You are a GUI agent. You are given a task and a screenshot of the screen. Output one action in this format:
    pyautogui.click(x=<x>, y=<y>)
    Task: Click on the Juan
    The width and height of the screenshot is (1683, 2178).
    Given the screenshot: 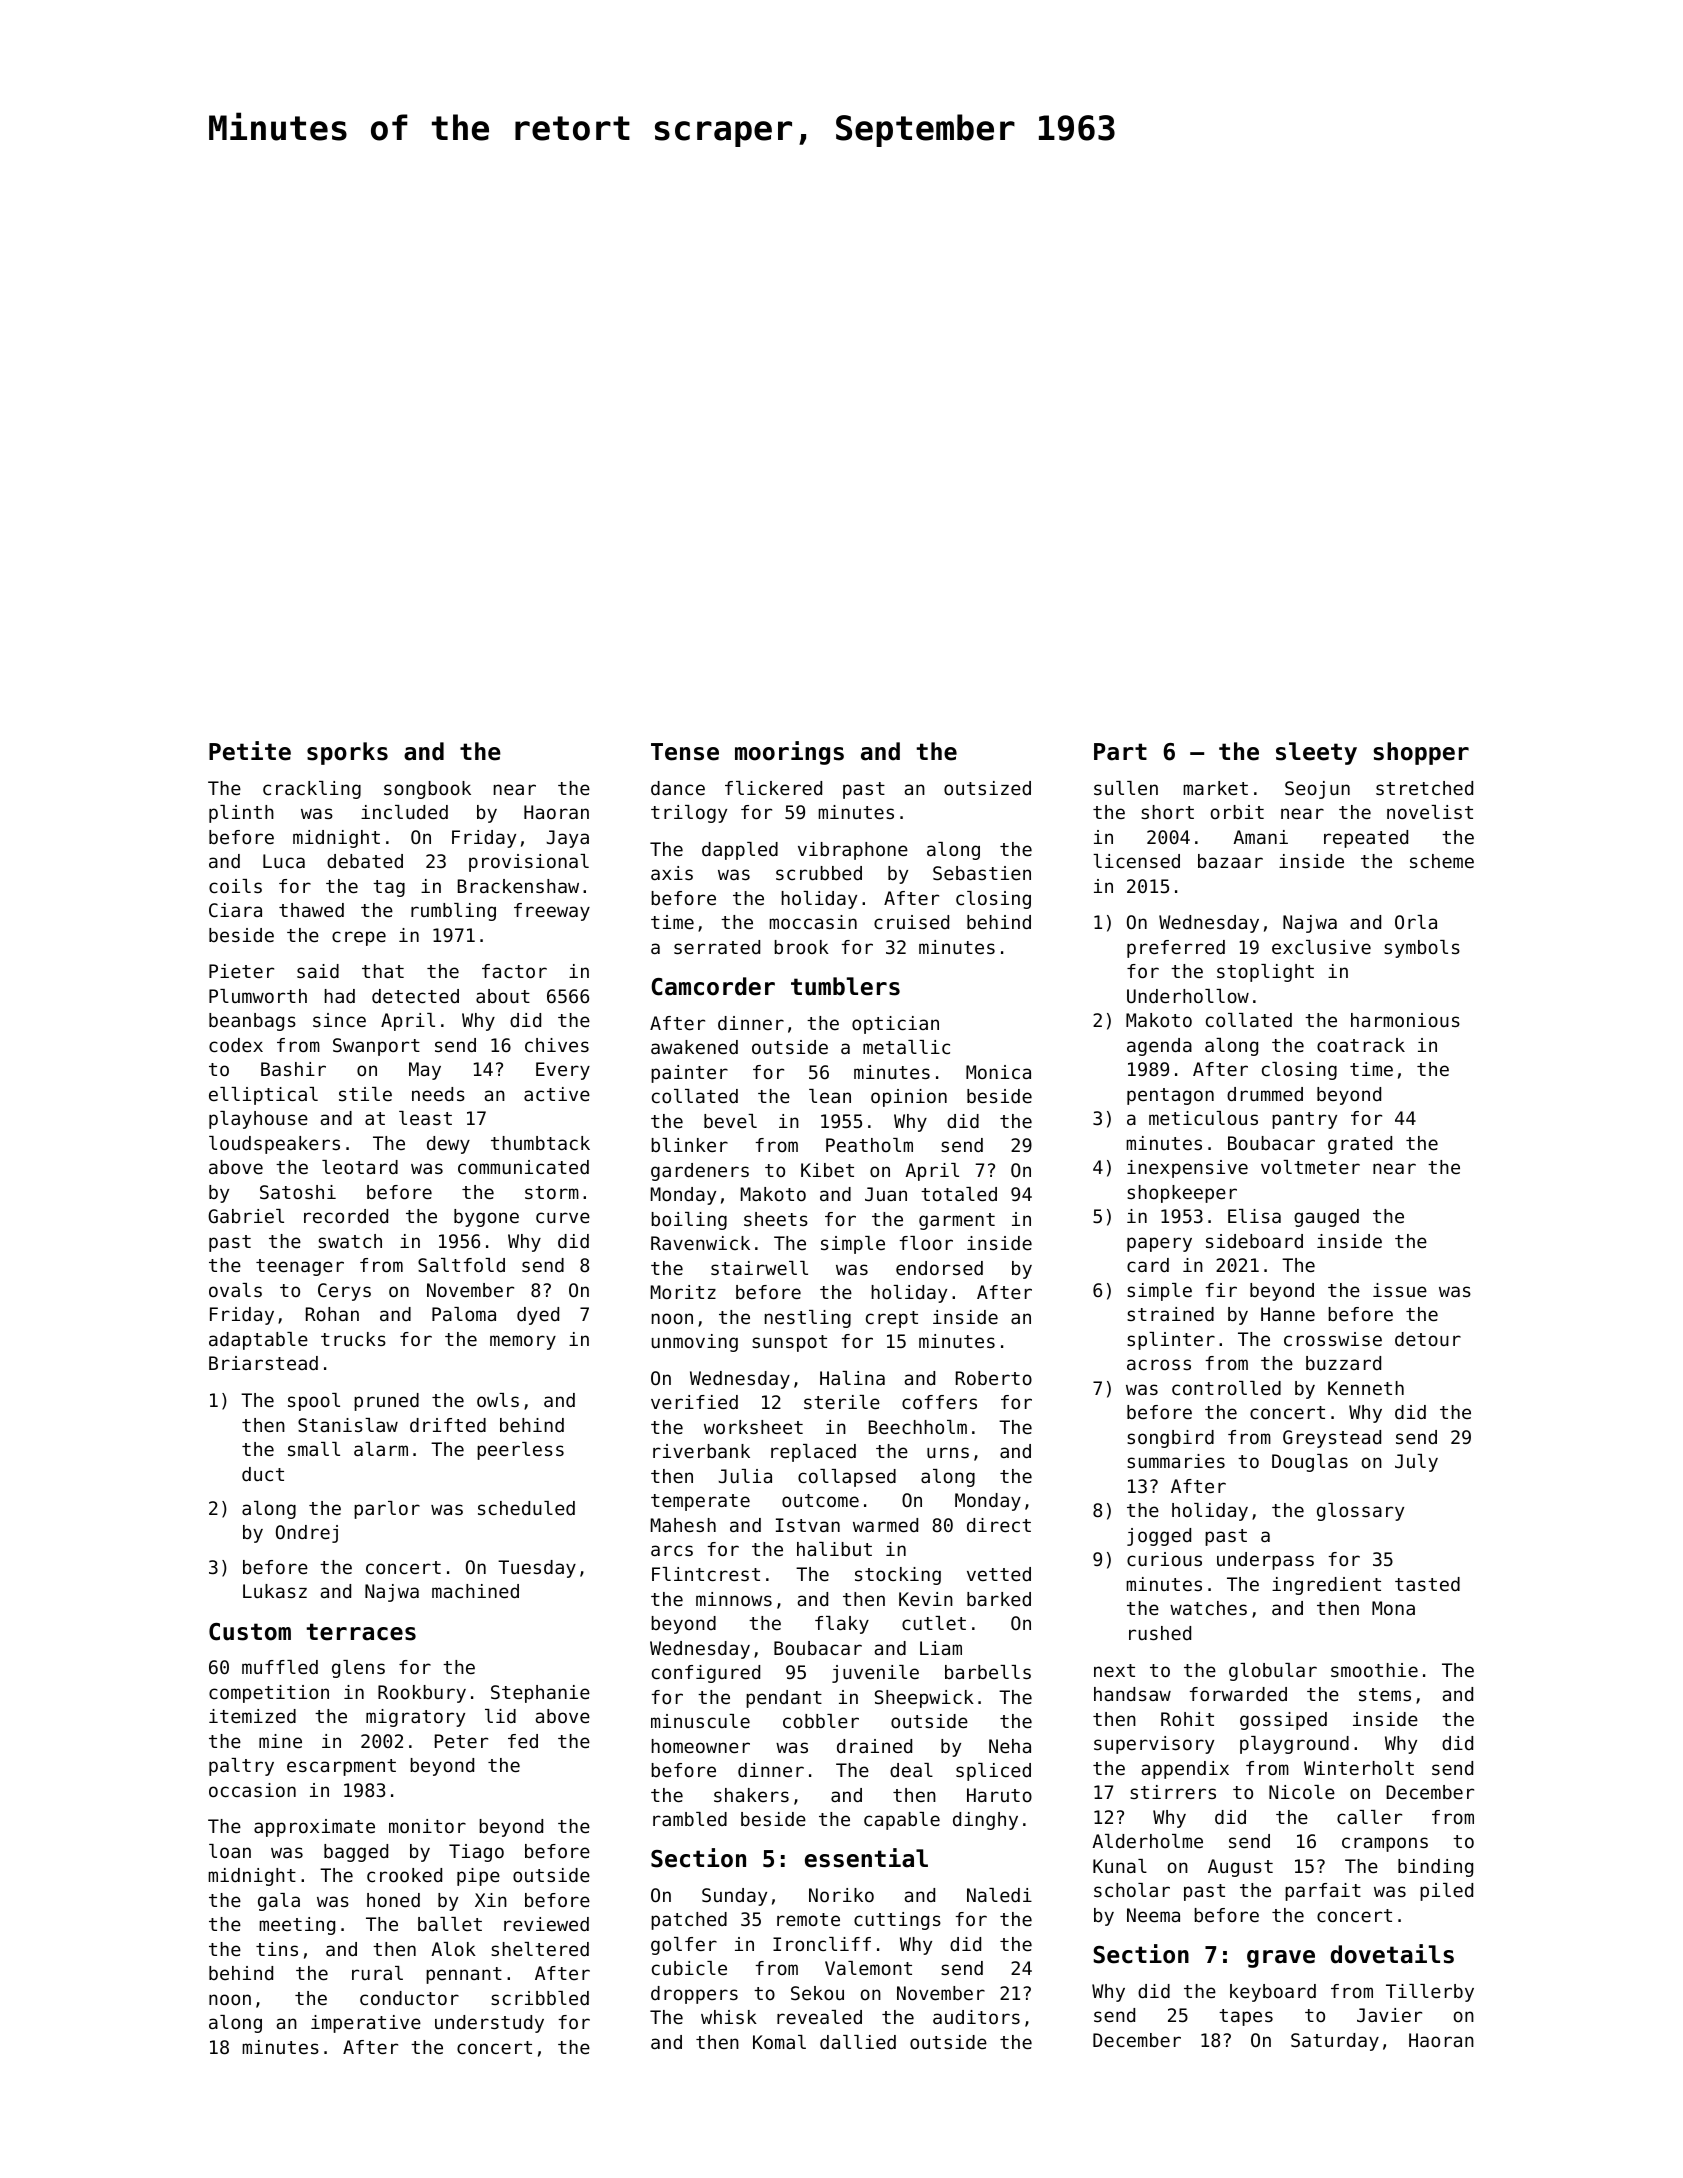 What is the action you would take?
    pyautogui.click(x=886, y=1194)
